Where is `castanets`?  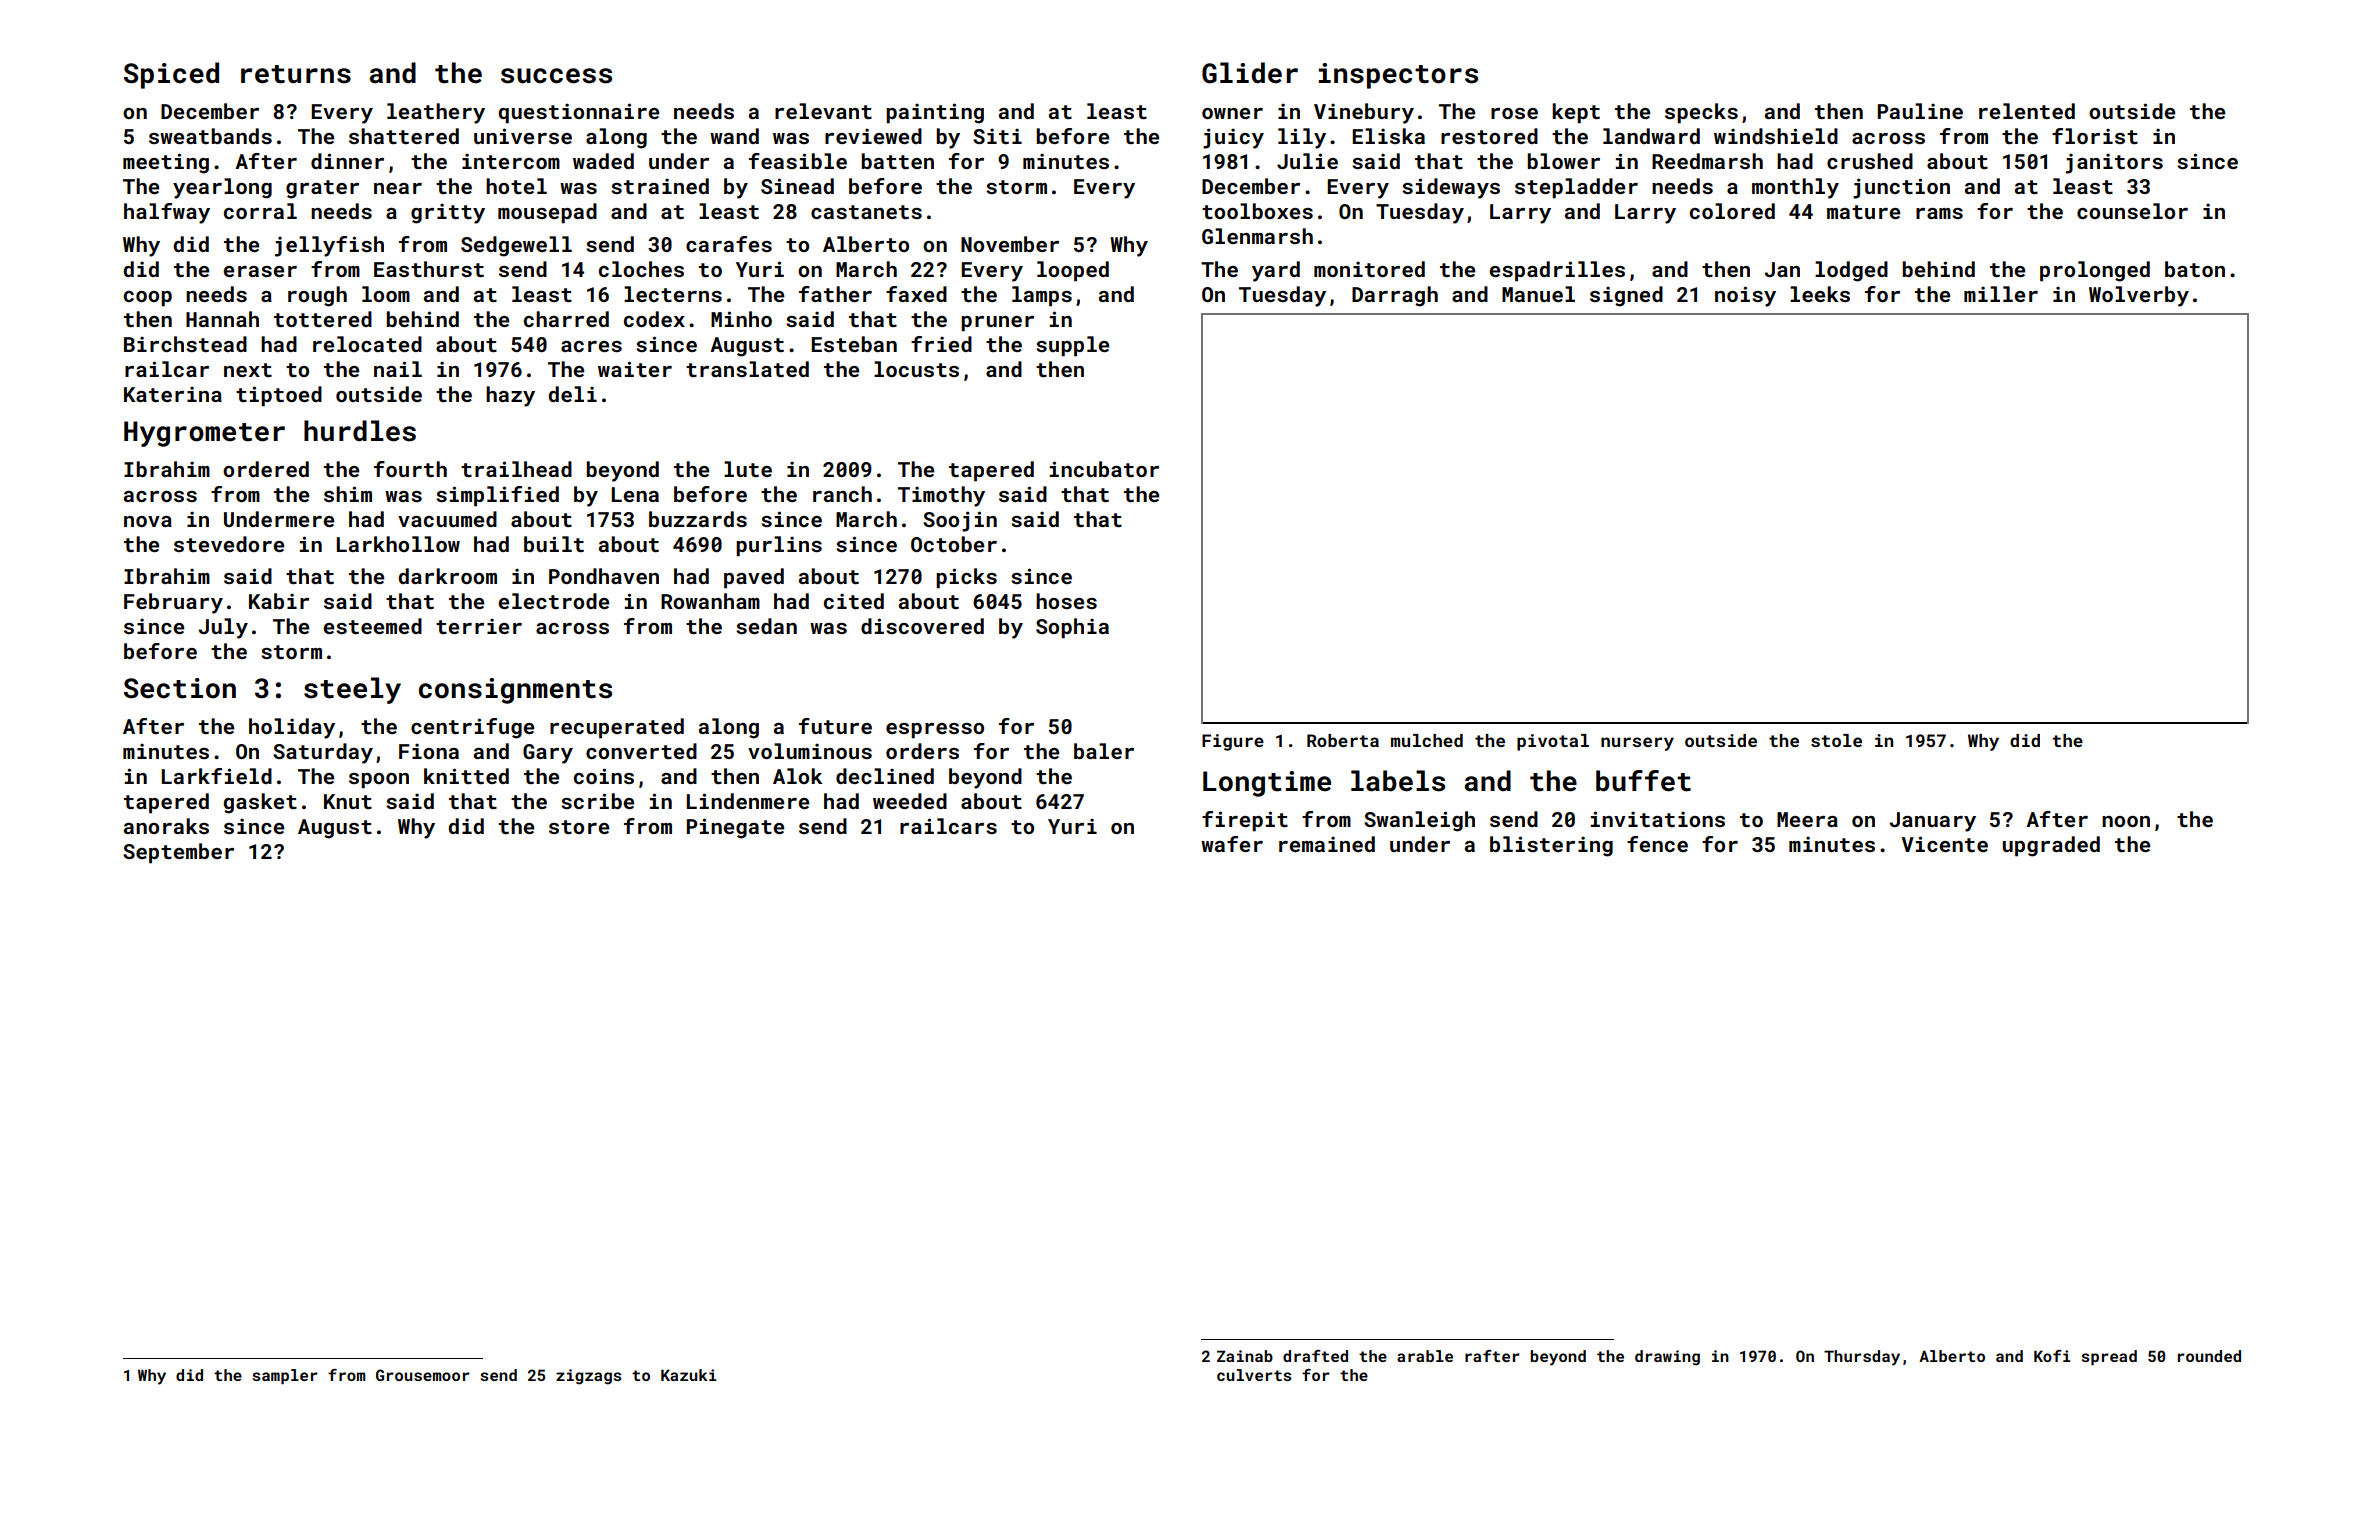
castanets is located at coordinates (866, 212).
